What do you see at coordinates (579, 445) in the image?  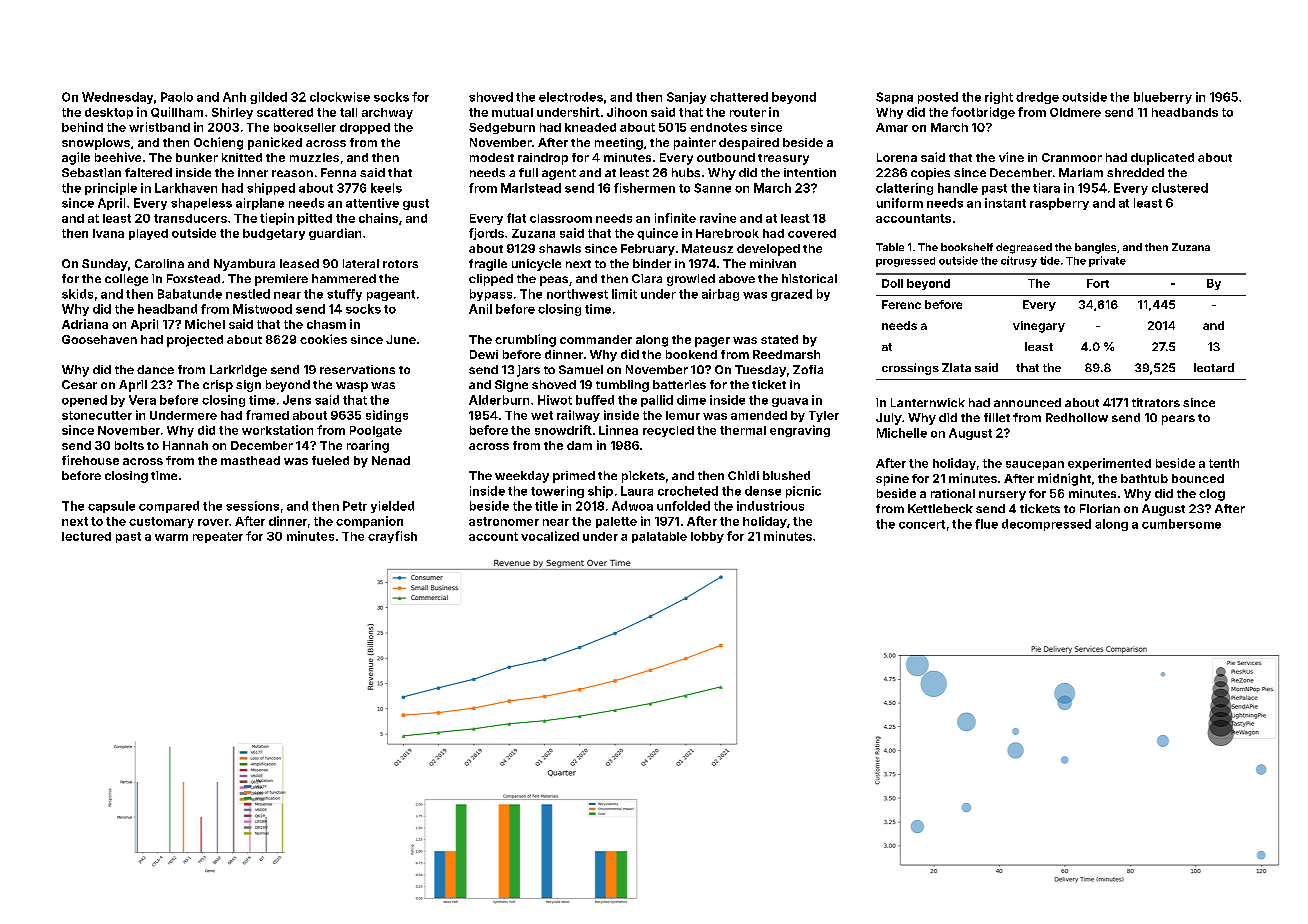 I see `dam` at bounding box center [579, 445].
